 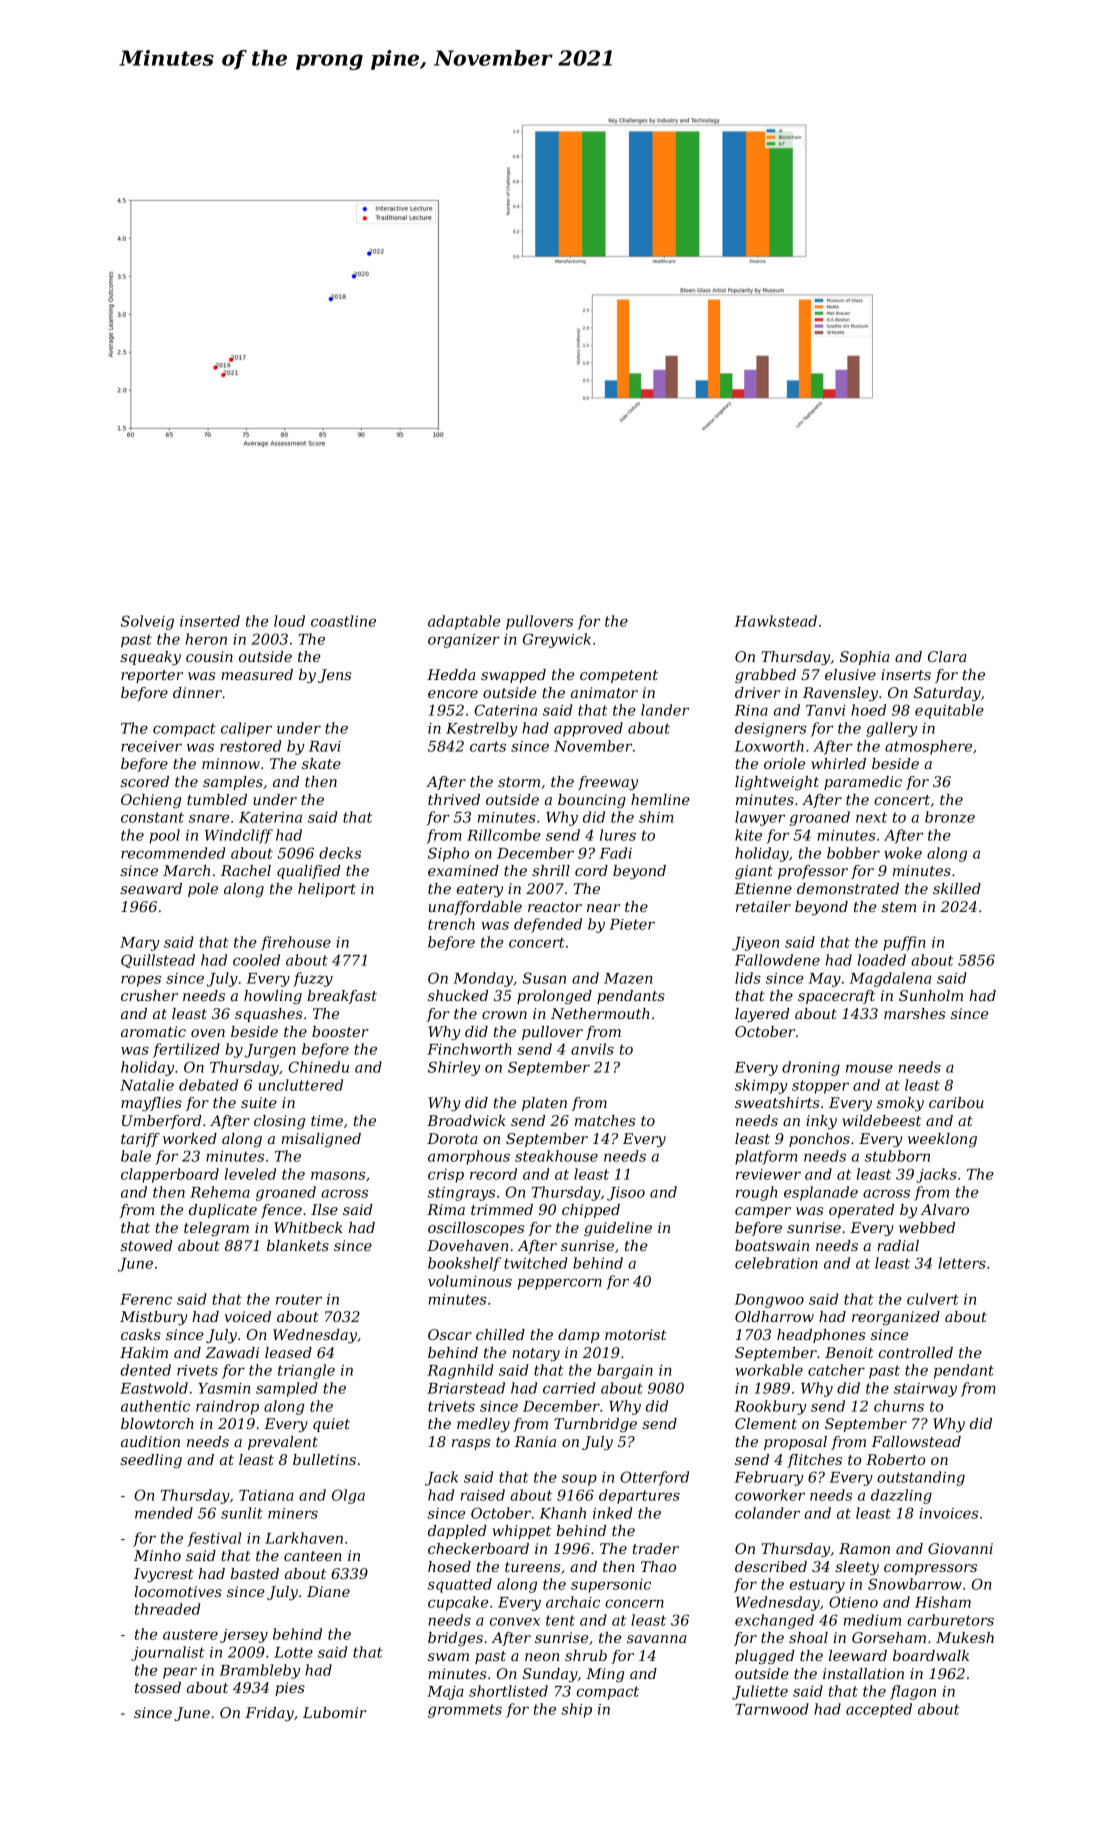 What do you see at coordinates (455, 1639) in the page?
I see `bridges` at bounding box center [455, 1639].
